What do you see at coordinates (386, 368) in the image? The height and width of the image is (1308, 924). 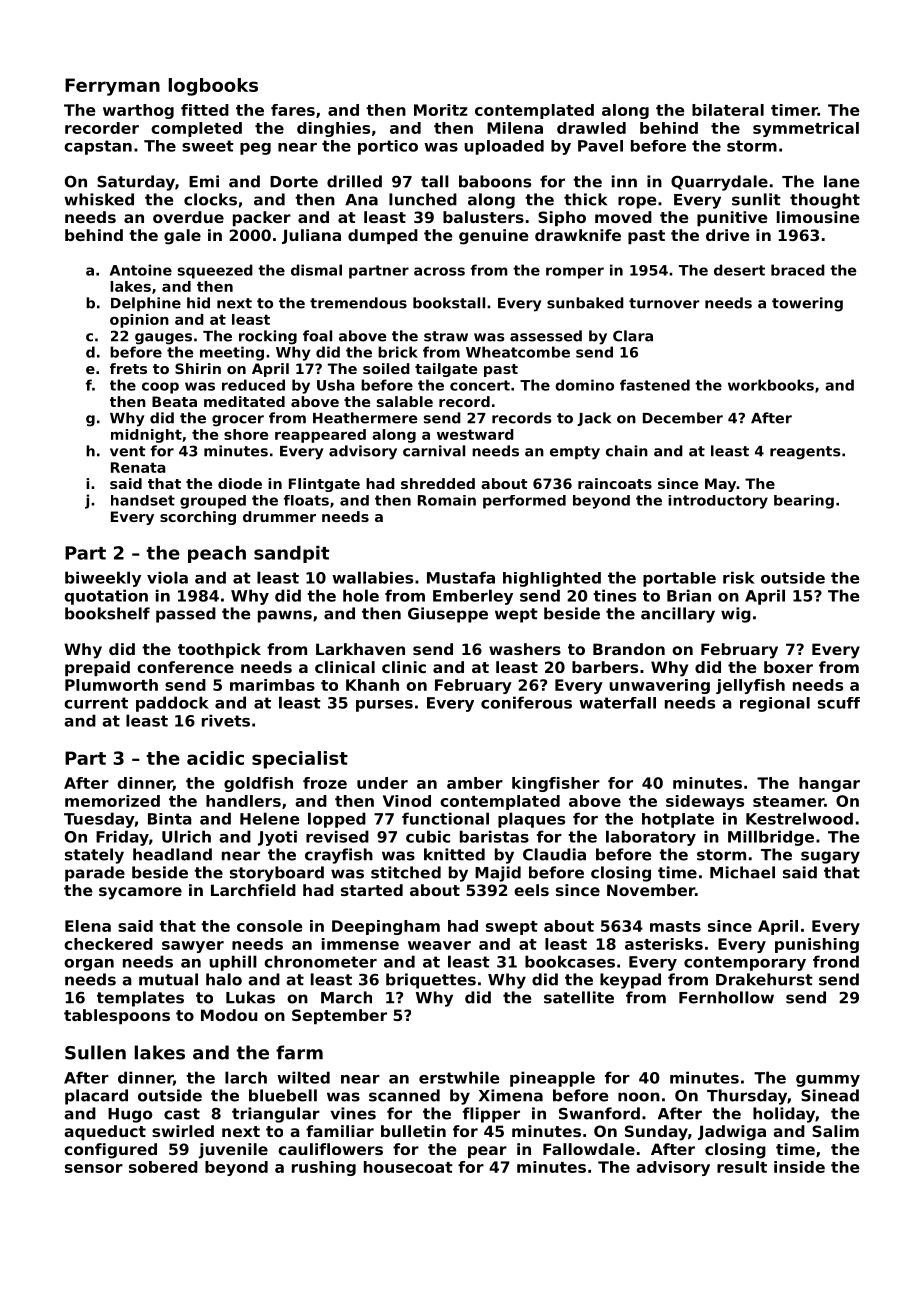 I see `soiled` at bounding box center [386, 368].
